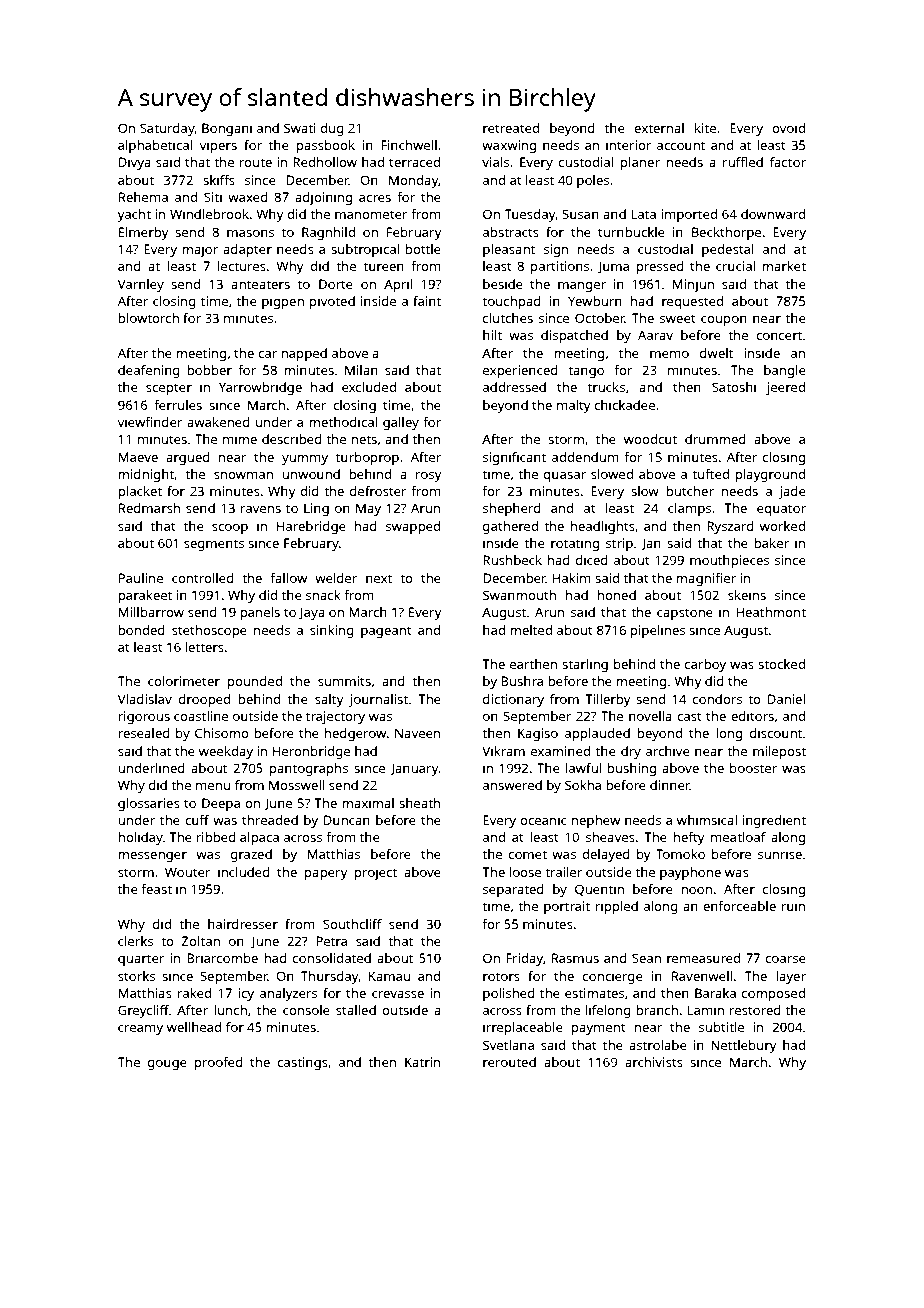  Describe the element at coordinates (705, 128) in the screenshot. I see `kite` at that location.
